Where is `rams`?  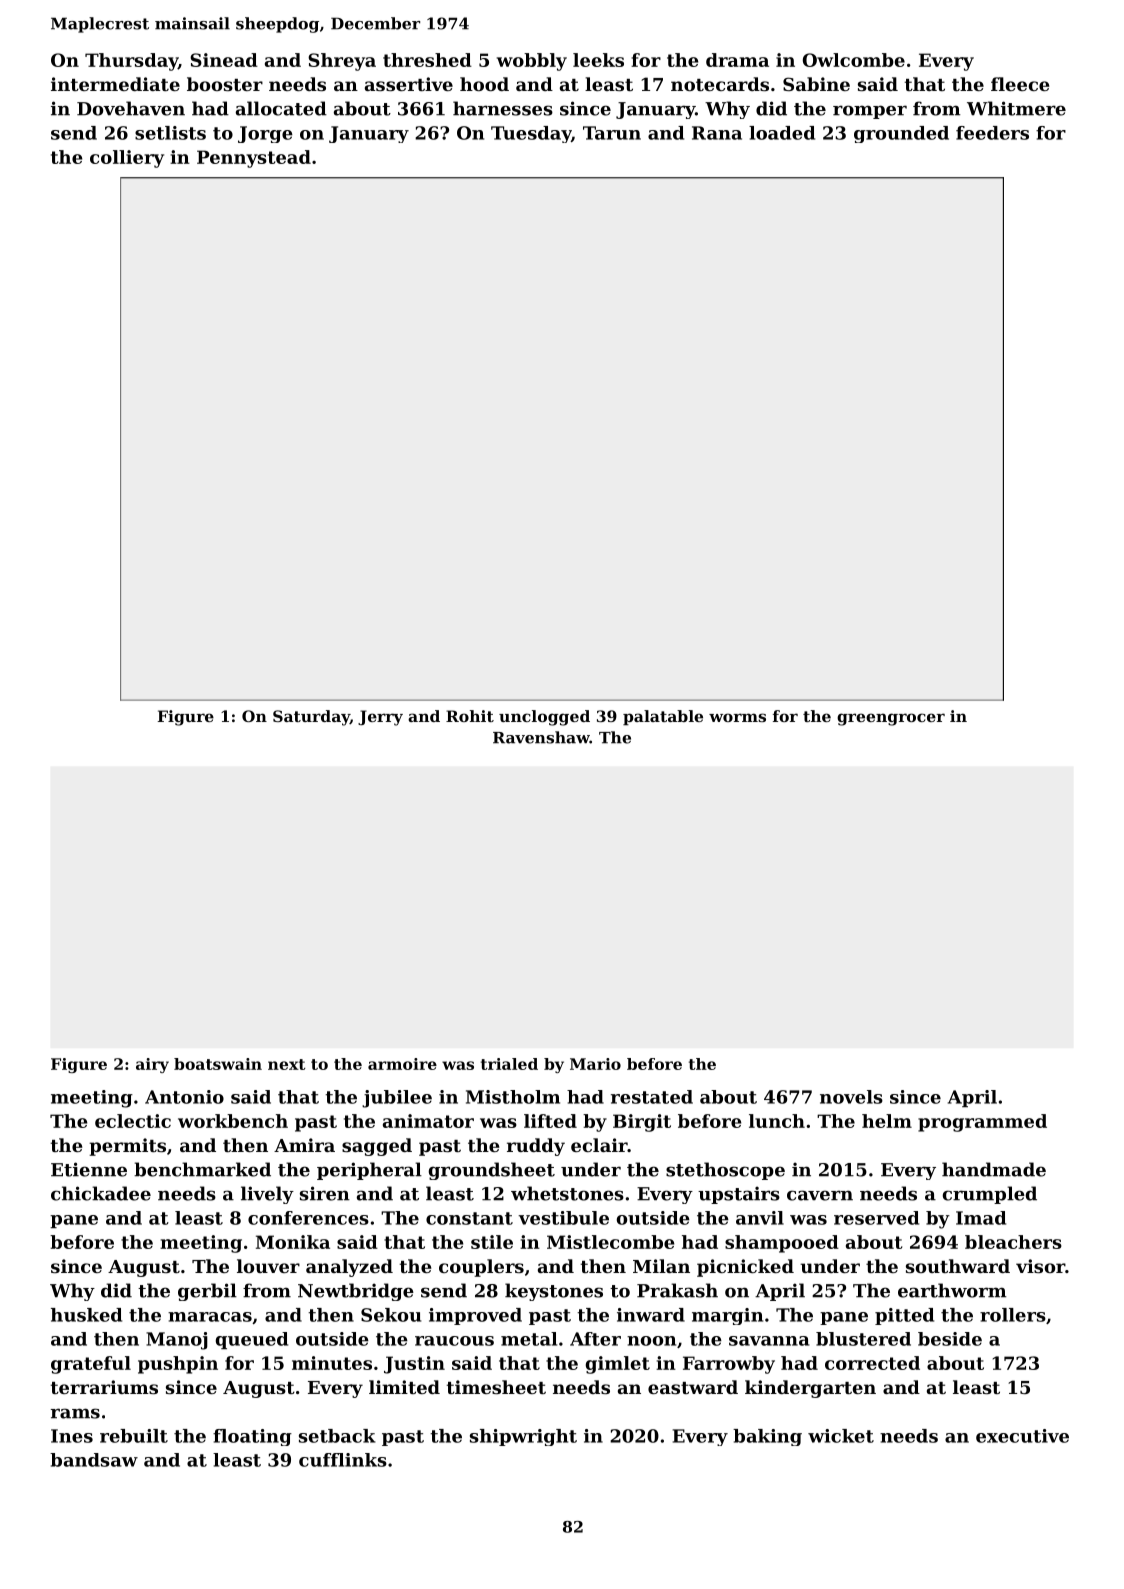
rams is located at coordinates (75, 1413).
